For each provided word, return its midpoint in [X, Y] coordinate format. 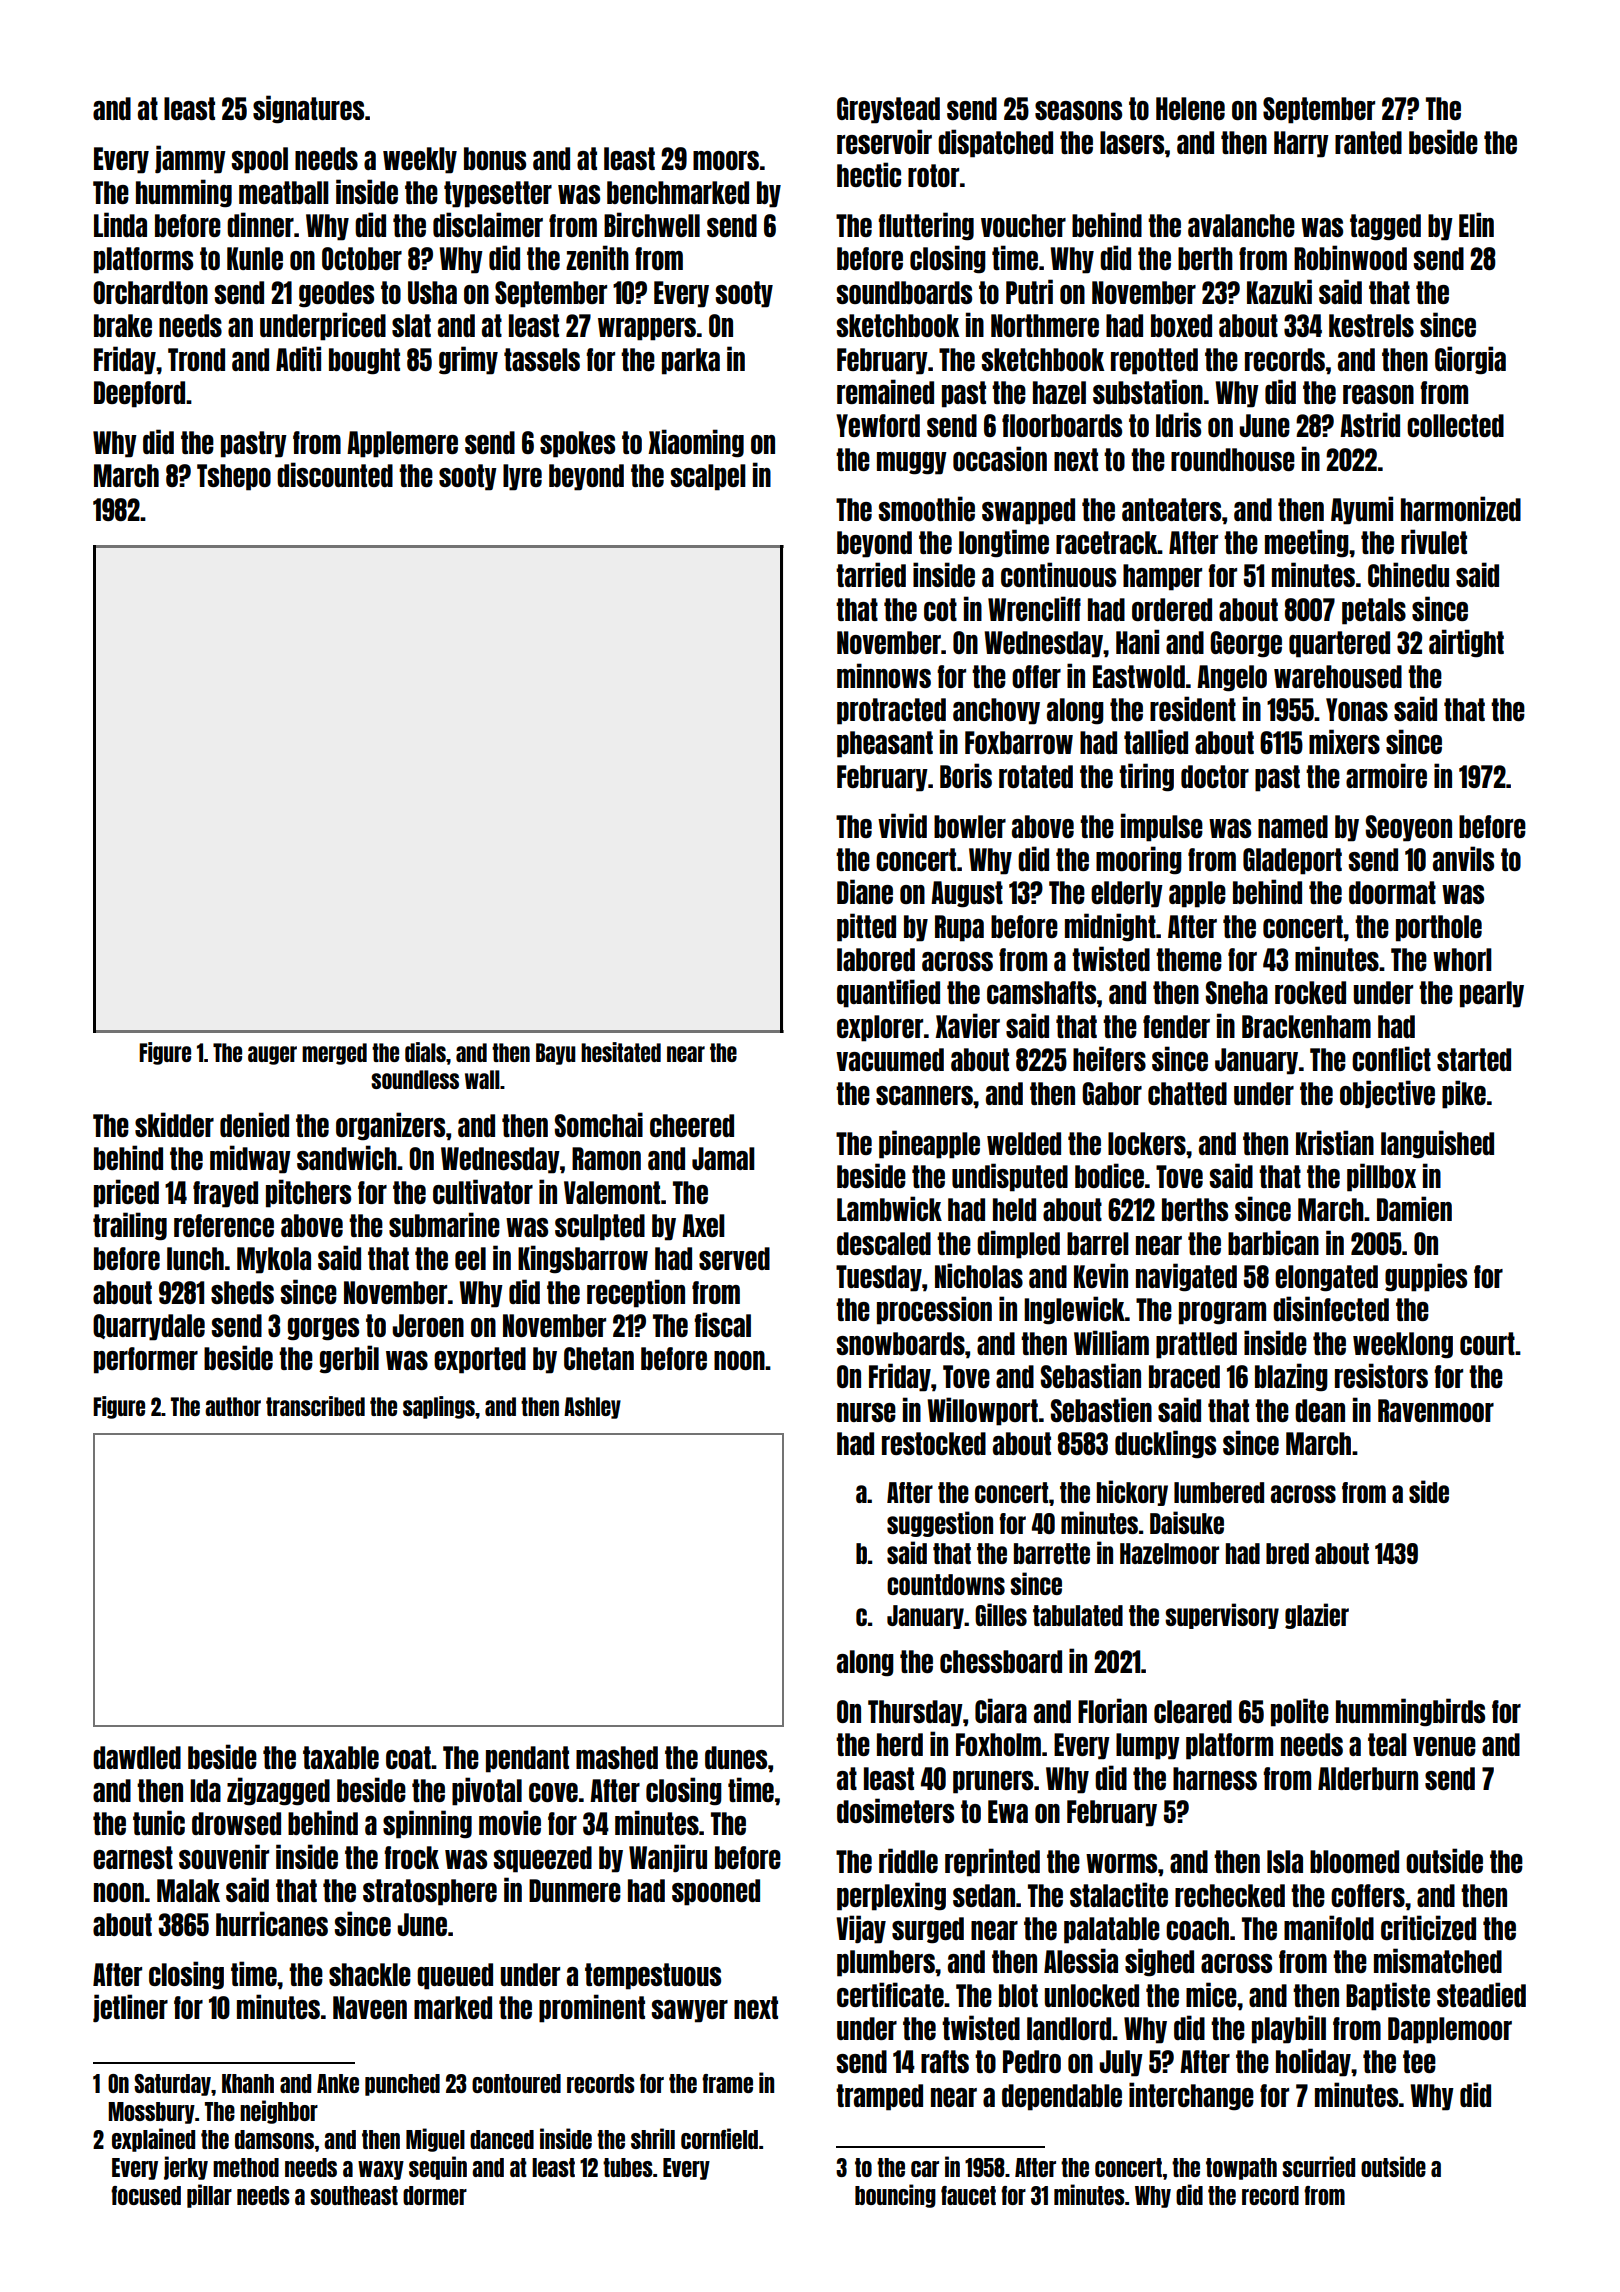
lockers [1147, 1143]
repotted [1154, 361]
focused [146, 2195]
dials [425, 1052]
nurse [866, 1412]
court [1487, 1343]
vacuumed [890, 1059]
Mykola [274, 1260]
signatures [308, 109]
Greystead [888, 110]
